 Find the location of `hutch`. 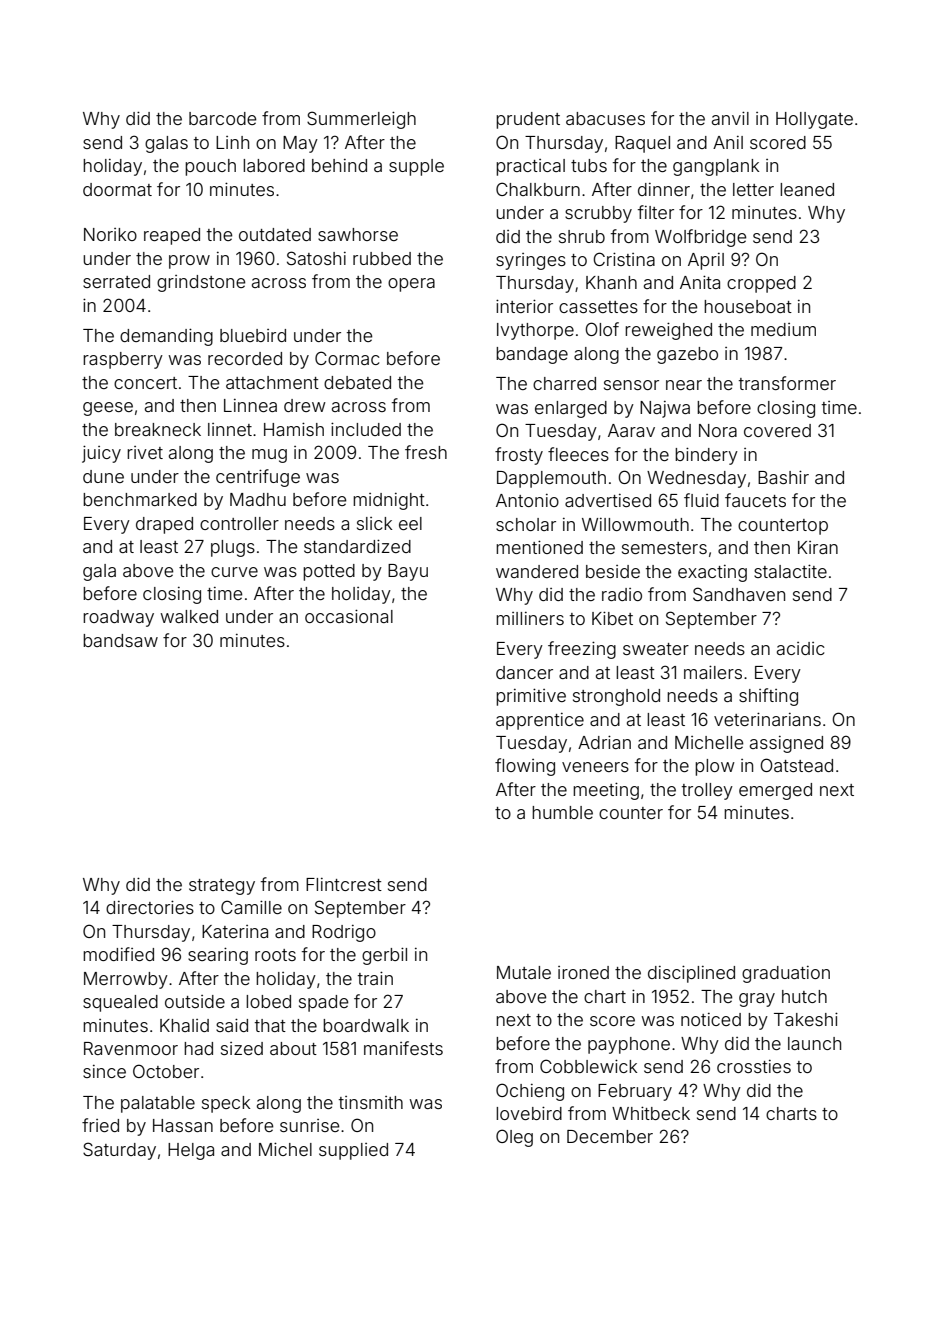

hutch is located at coordinates (804, 996).
